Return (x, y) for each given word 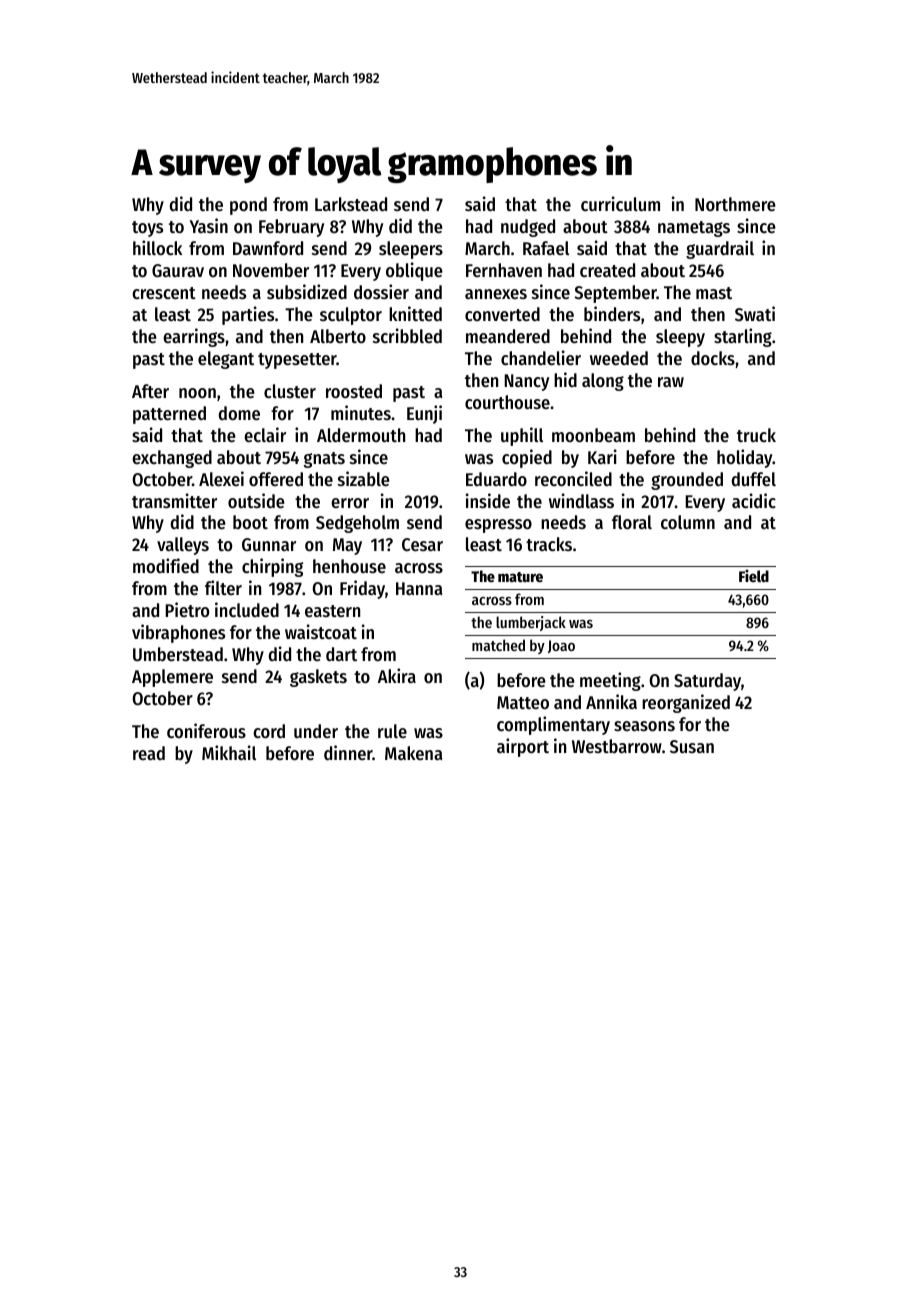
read (149, 753)
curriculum (620, 203)
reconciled (573, 478)
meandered (508, 336)
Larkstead (351, 204)
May (347, 546)
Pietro (187, 609)
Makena (413, 753)
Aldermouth (361, 435)
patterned (169, 415)
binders (612, 313)
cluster (290, 391)
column (688, 522)
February (291, 228)
